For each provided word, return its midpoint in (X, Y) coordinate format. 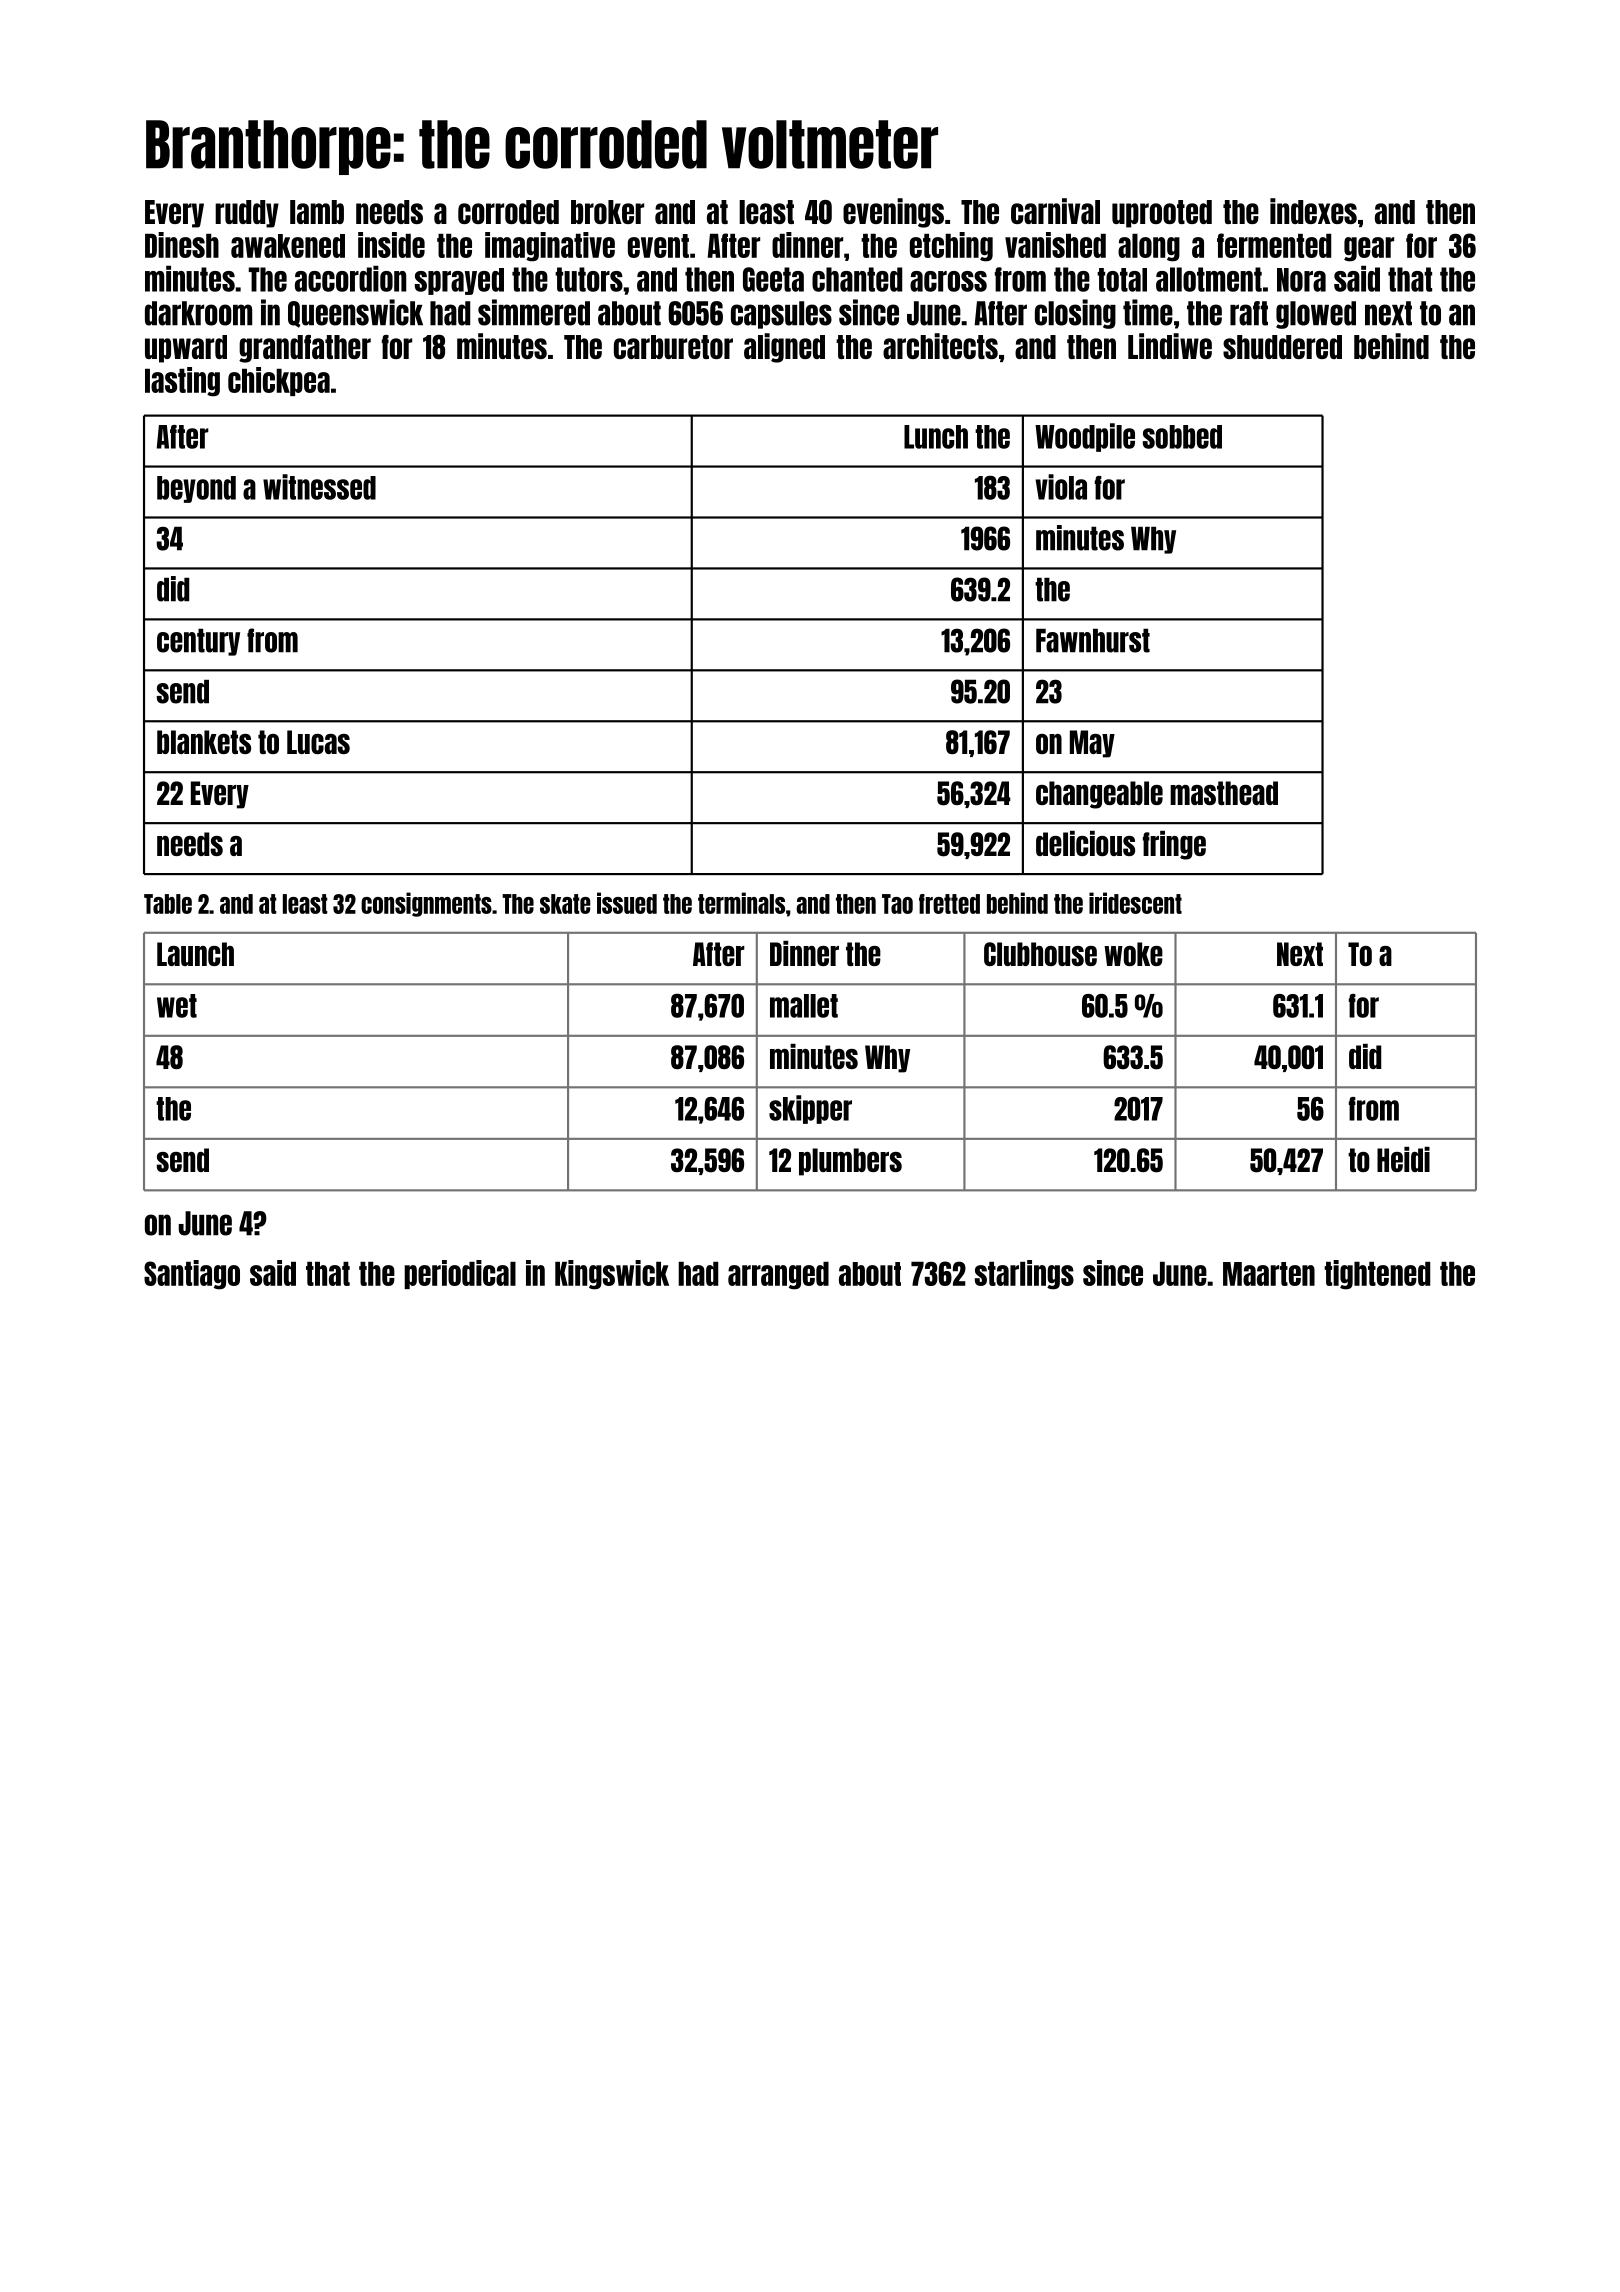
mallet (804, 1006)
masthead (1224, 793)
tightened (1377, 1275)
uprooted (1162, 214)
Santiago (192, 1275)
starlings (1024, 1275)
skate (565, 904)
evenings (893, 213)
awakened (288, 246)
